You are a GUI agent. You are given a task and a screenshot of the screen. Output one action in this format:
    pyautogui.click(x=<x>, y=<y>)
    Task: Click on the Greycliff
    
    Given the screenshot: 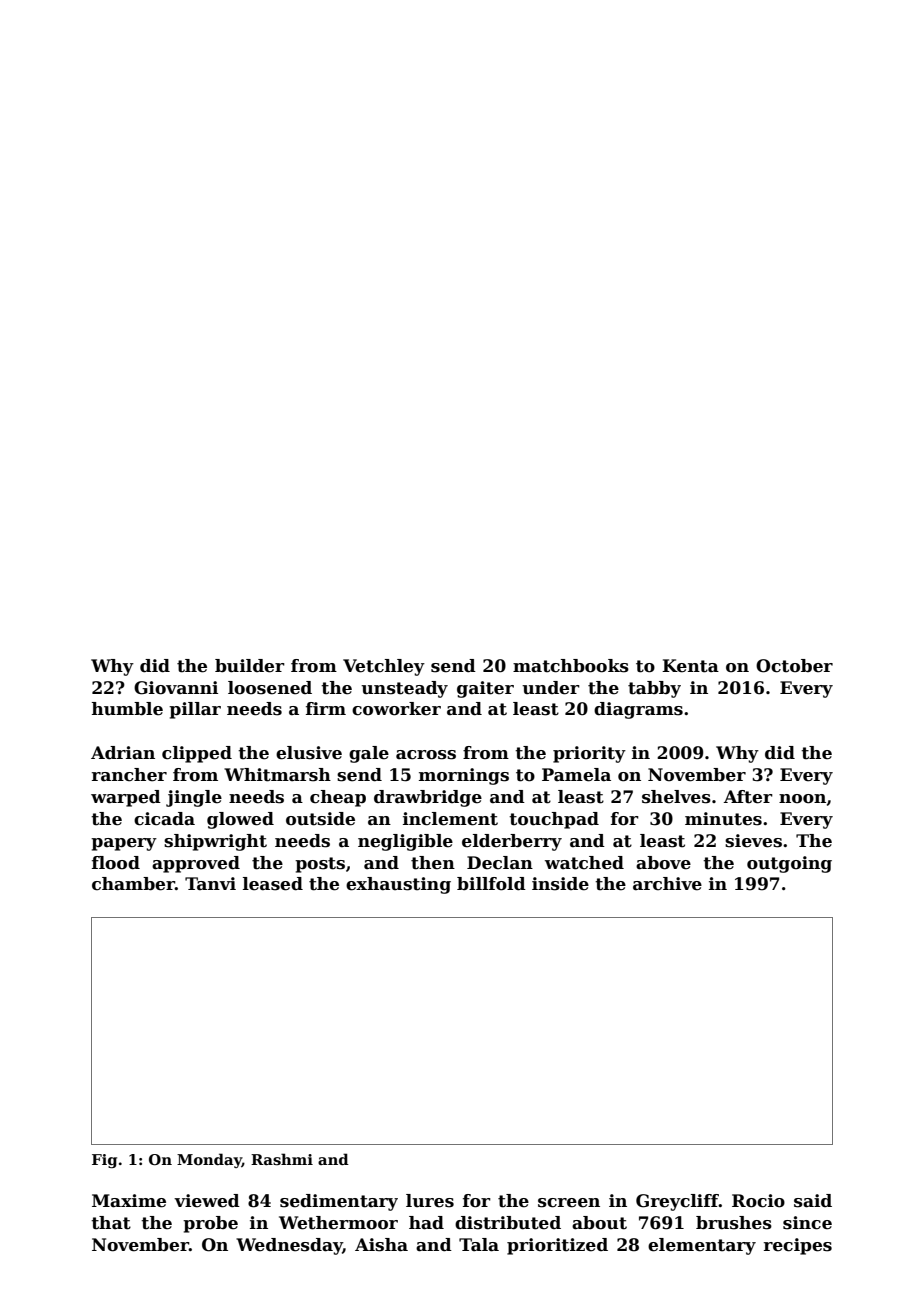 What is the action you would take?
    pyautogui.click(x=677, y=1202)
